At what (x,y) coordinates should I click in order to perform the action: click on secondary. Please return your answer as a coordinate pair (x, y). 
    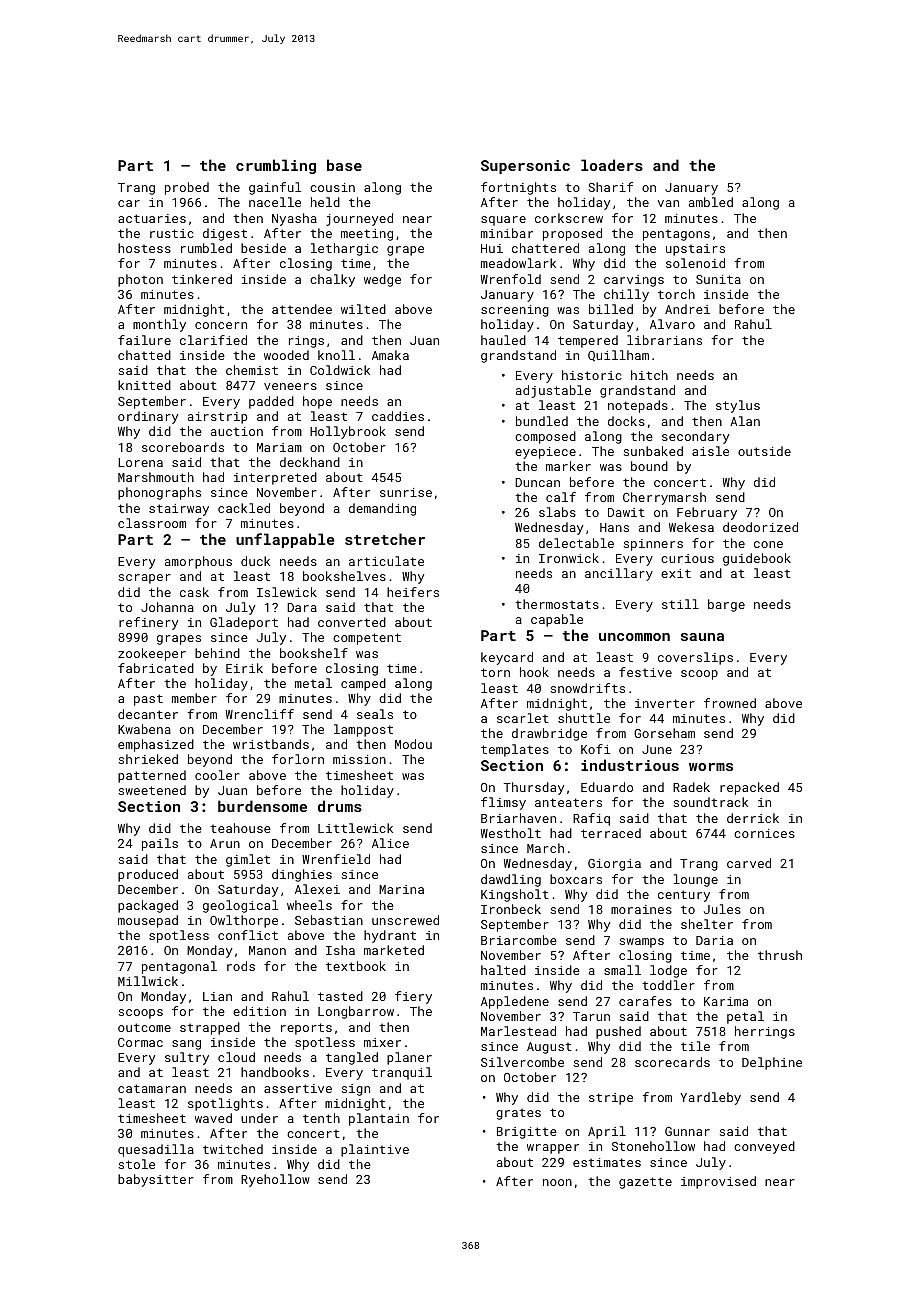
    Looking at the image, I should click on (695, 437).
